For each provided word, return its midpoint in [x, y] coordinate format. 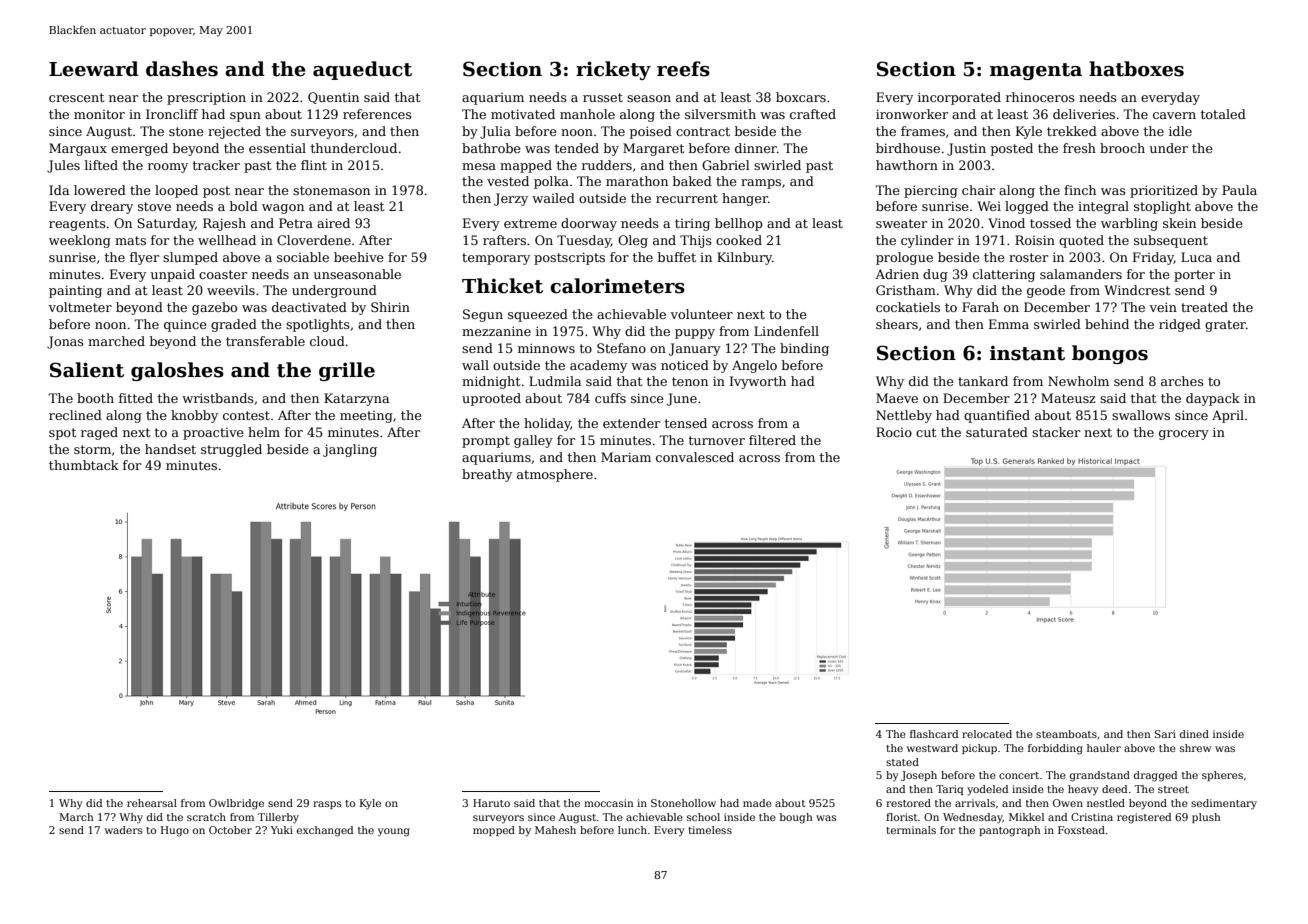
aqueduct [362, 70]
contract [703, 131]
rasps [327, 805]
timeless [710, 830]
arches [1182, 381]
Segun [483, 315]
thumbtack [84, 465]
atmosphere [555, 475]
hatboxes [1136, 69]
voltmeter [80, 307]
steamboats [1066, 734]
